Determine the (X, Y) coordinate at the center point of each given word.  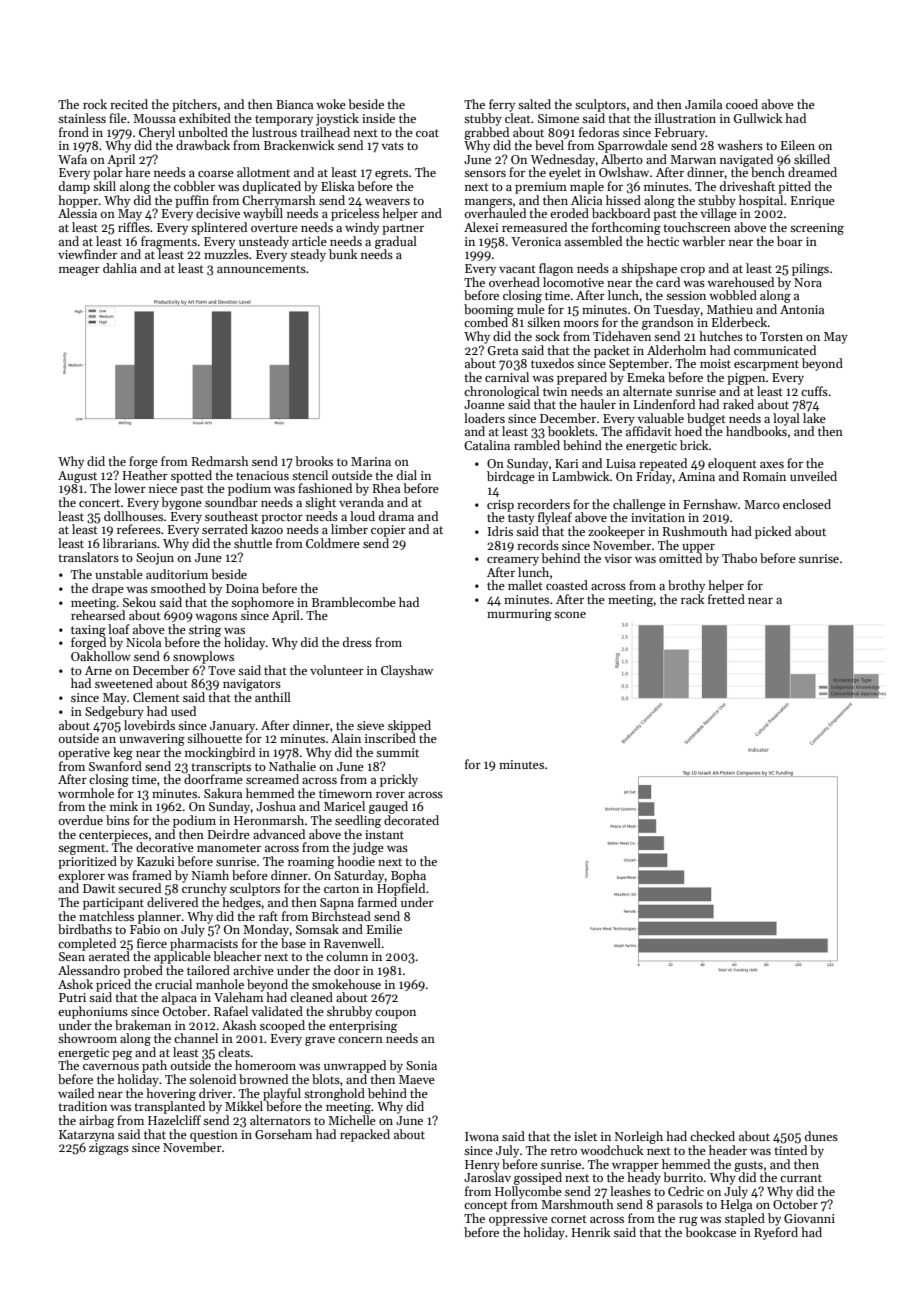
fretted (726, 599)
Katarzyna (86, 1136)
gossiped (538, 1178)
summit (397, 752)
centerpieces (113, 836)
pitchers (194, 105)
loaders (484, 418)
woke (331, 104)
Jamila (703, 104)
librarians (130, 543)
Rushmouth (695, 531)
